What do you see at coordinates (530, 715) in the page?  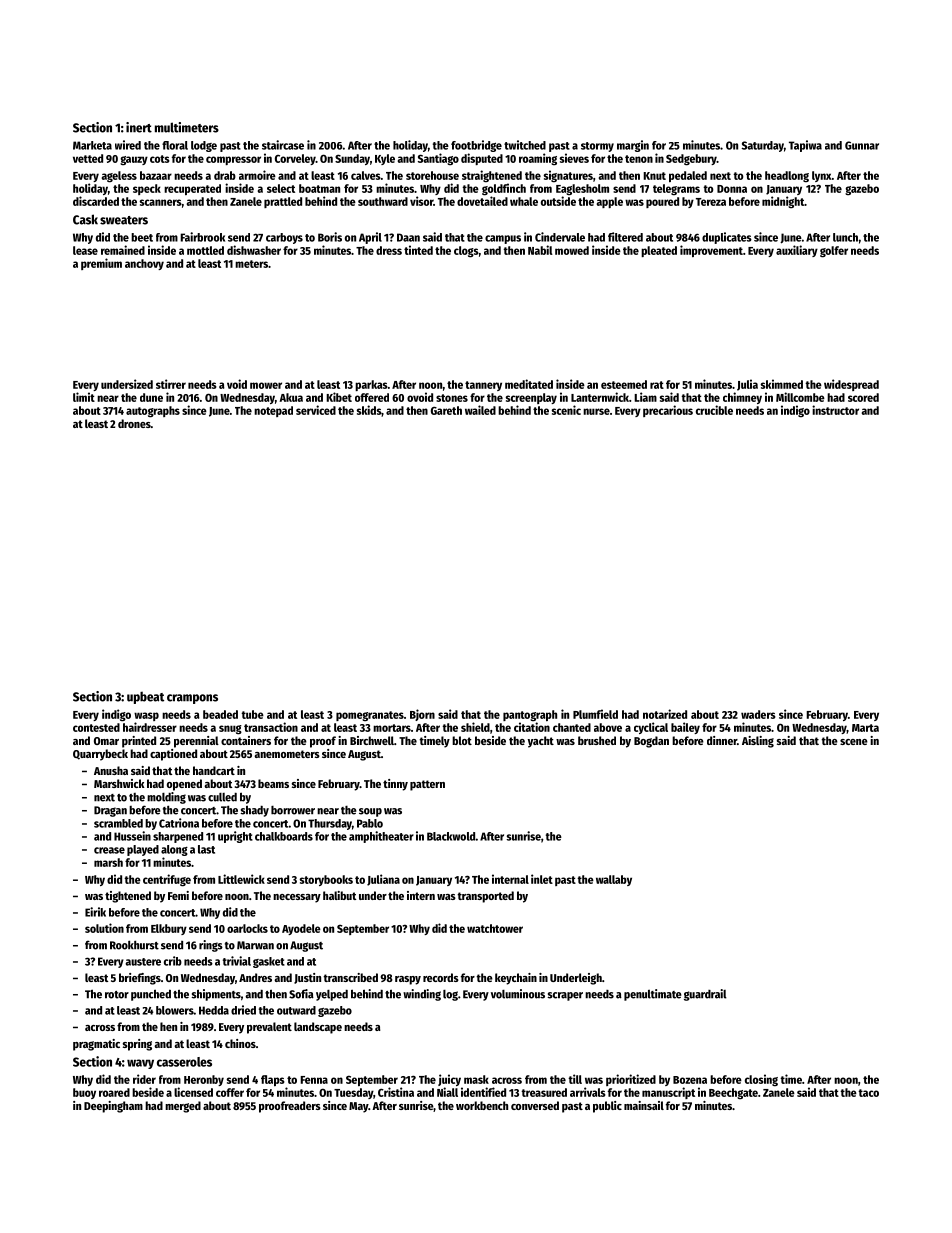 I see `pantograph` at bounding box center [530, 715].
